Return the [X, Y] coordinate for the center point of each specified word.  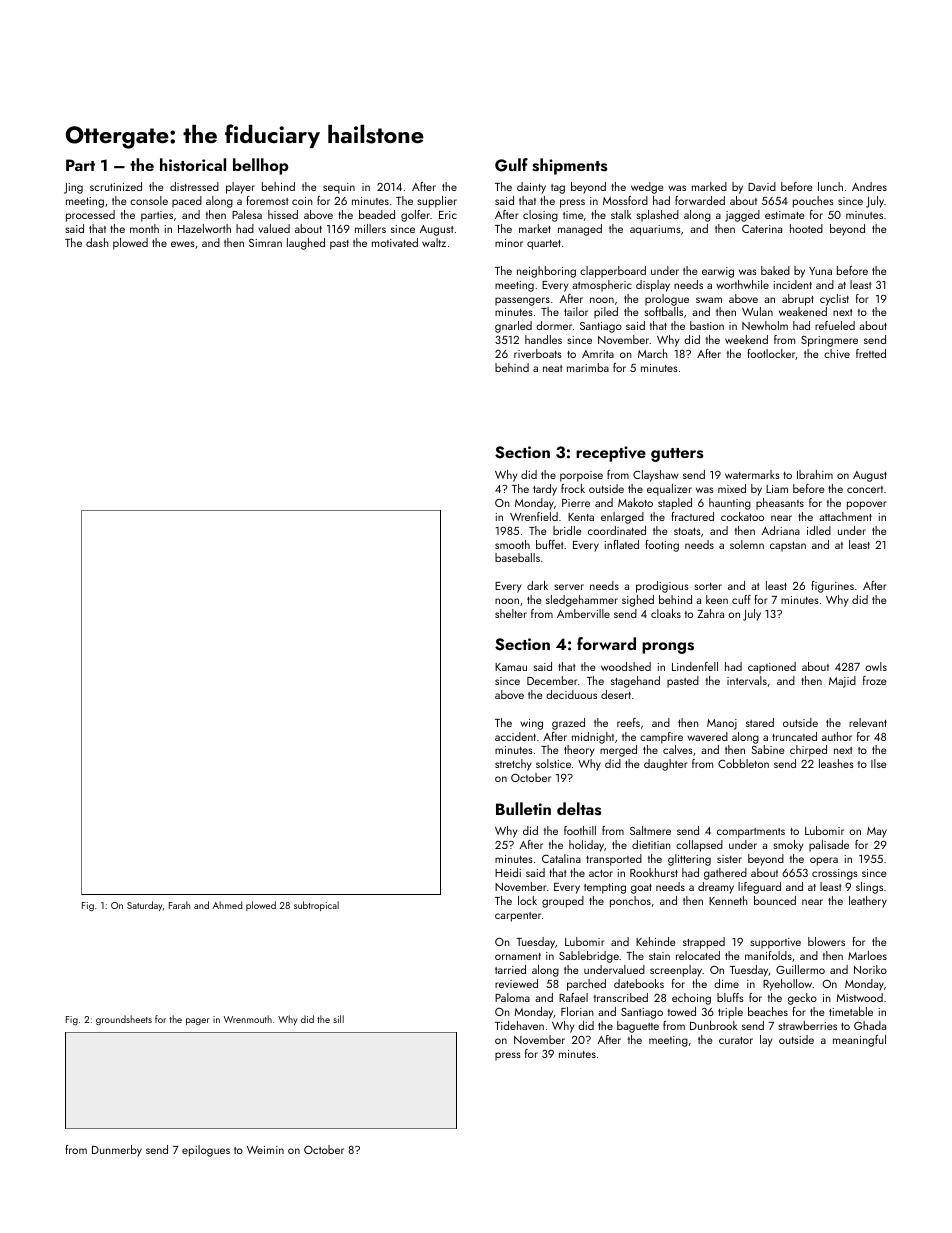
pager [198, 1021]
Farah [179, 905]
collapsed [699, 846]
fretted [871, 353]
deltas [579, 809]
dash [97, 242]
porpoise [581, 476]
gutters [677, 455]
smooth [512, 544]
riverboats [538, 353]
